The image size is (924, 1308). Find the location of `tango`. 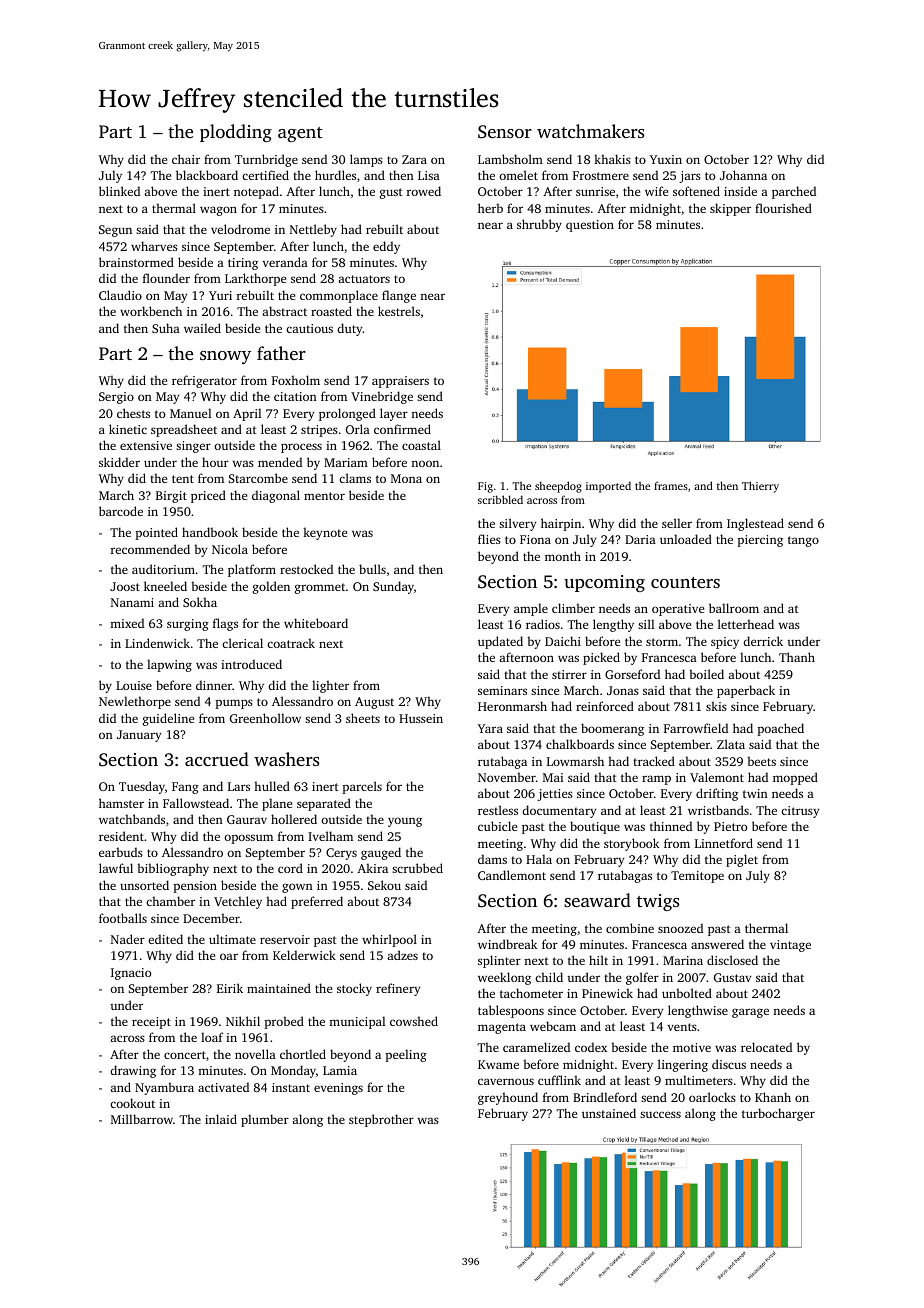

tango is located at coordinates (803, 541).
